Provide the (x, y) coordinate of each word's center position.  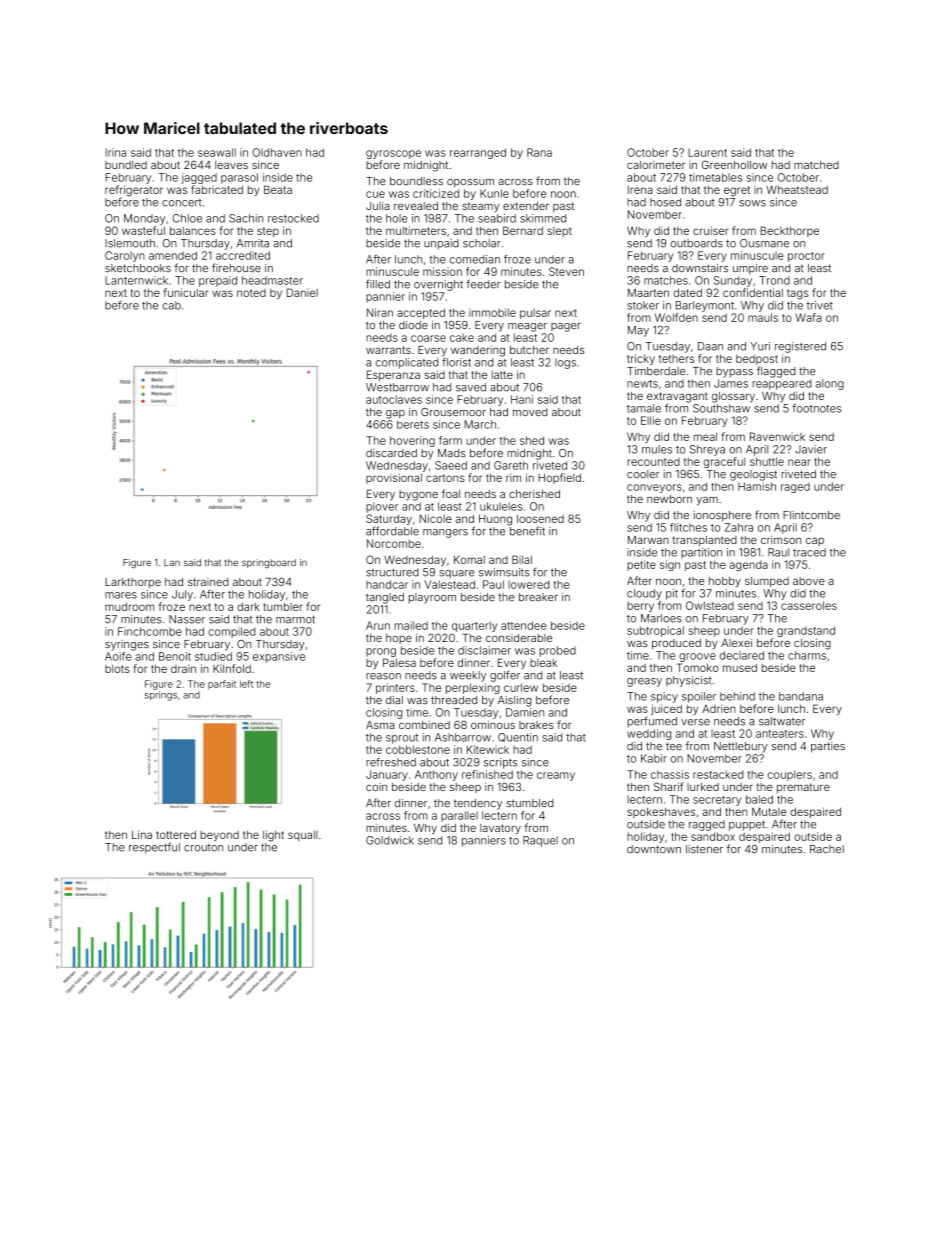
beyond (219, 836)
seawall (217, 152)
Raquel (540, 841)
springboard (269, 563)
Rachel (827, 849)
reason (383, 676)
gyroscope (393, 154)
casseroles (809, 605)
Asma (380, 725)
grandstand (806, 631)
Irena (640, 190)
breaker (538, 597)
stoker (643, 305)
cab (171, 305)
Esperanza (393, 375)
